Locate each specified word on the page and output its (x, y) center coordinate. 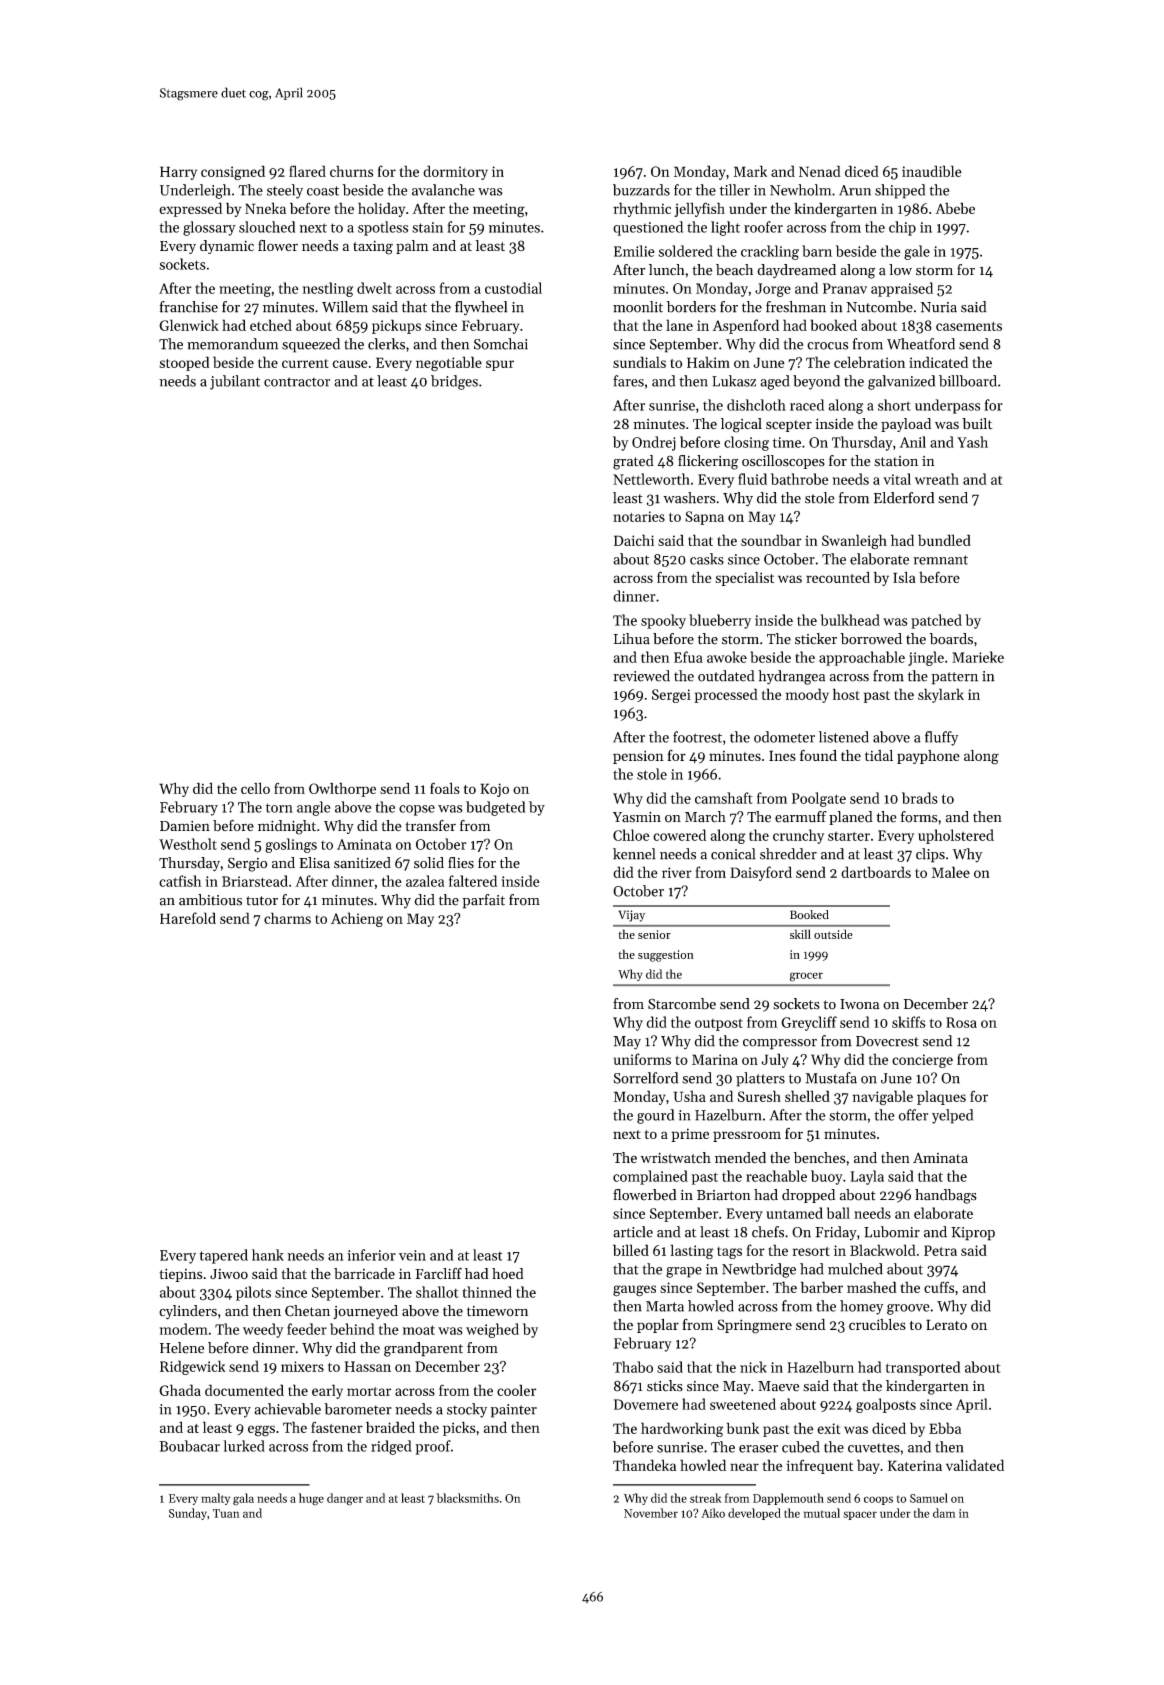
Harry (178, 173)
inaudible (932, 171)
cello (255, 788)
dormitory (455, 172)
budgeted (495, 808)
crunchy (798, 836)
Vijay (631, 916)
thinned (487, 1292)
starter (849, 836)
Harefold (188, 918)
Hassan (367, 1366)
